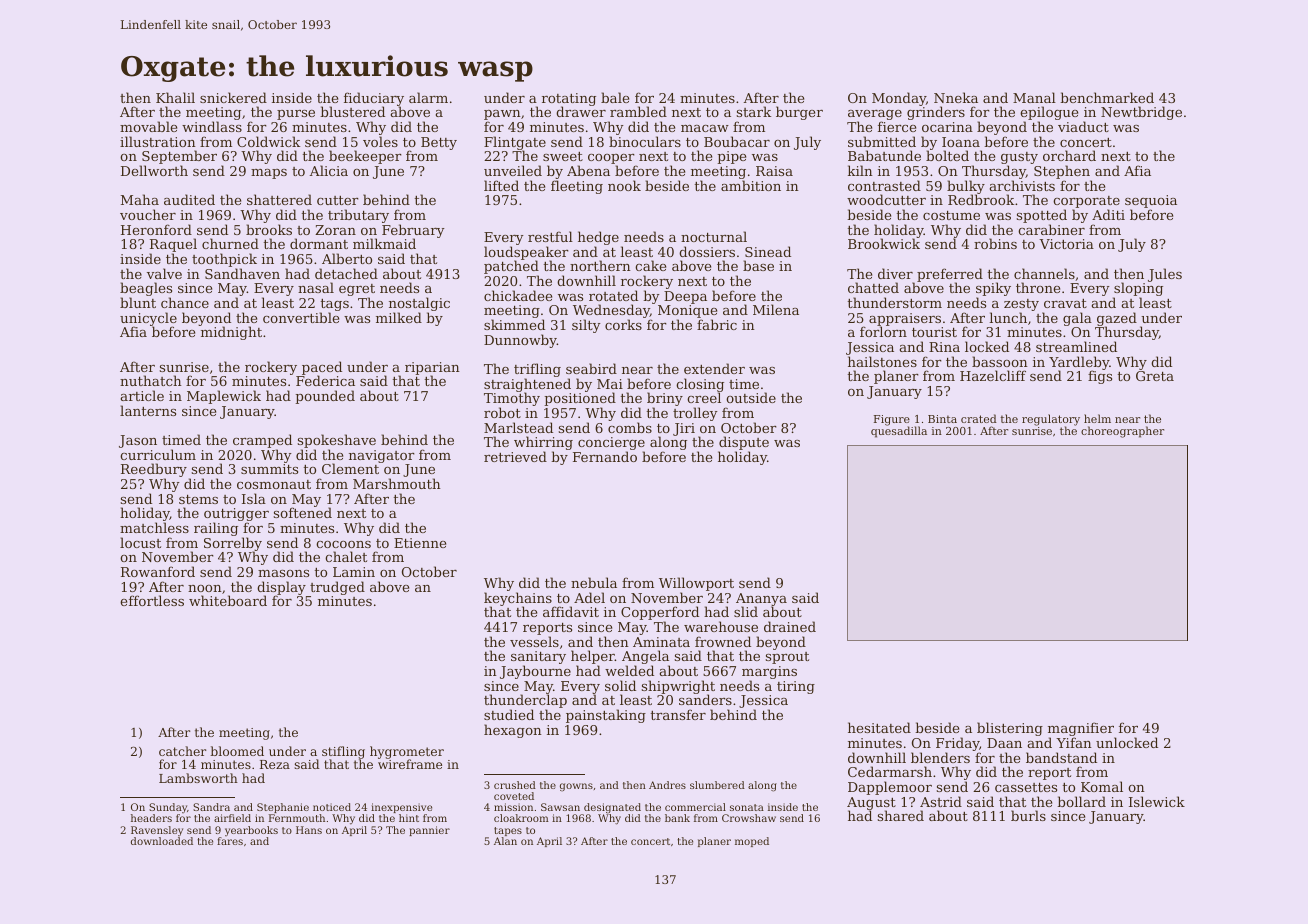 The width and height of the image is (1308, 924). I want to click on unveiled, so click(513, 170).
